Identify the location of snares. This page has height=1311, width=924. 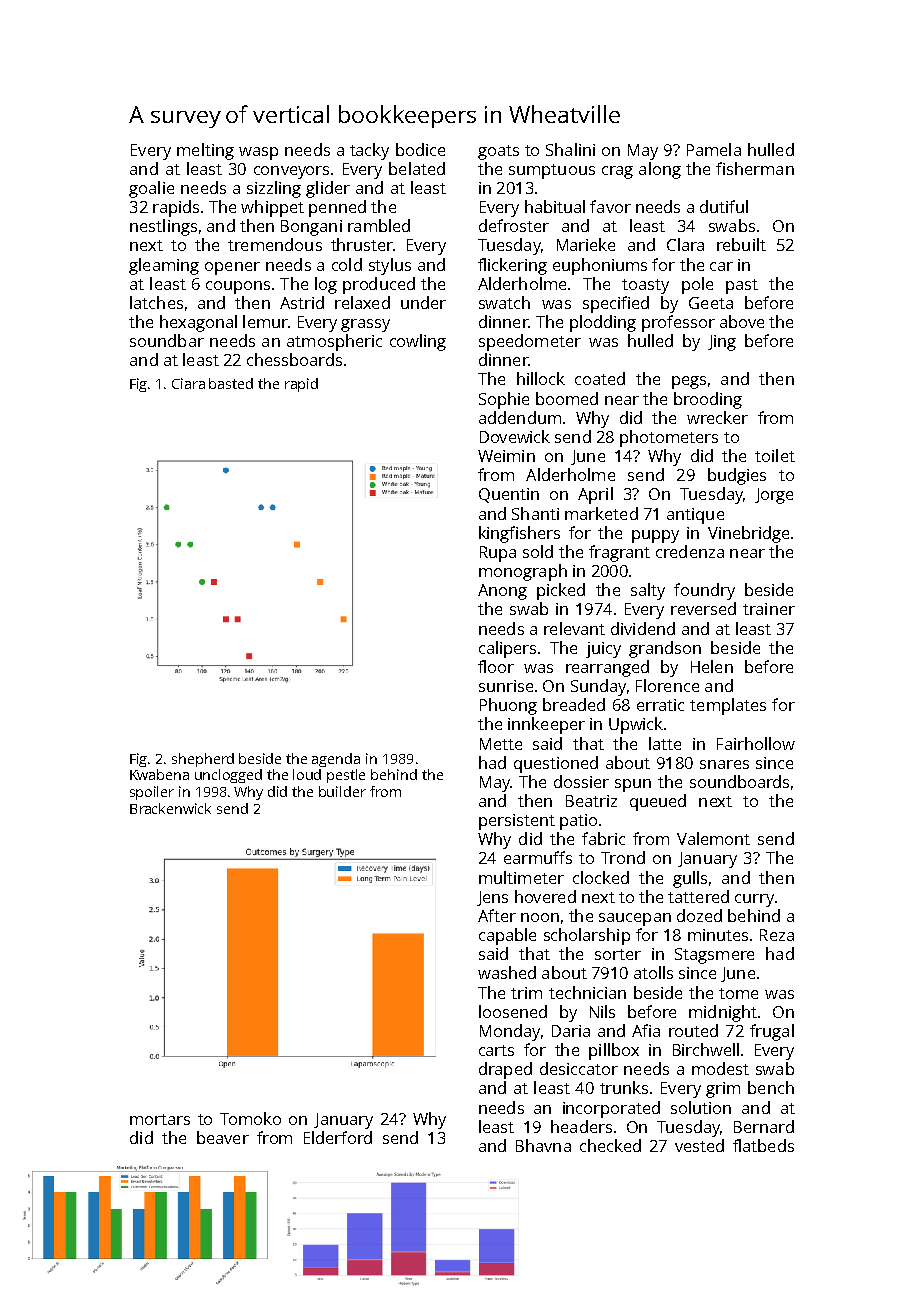
(724, 764).
